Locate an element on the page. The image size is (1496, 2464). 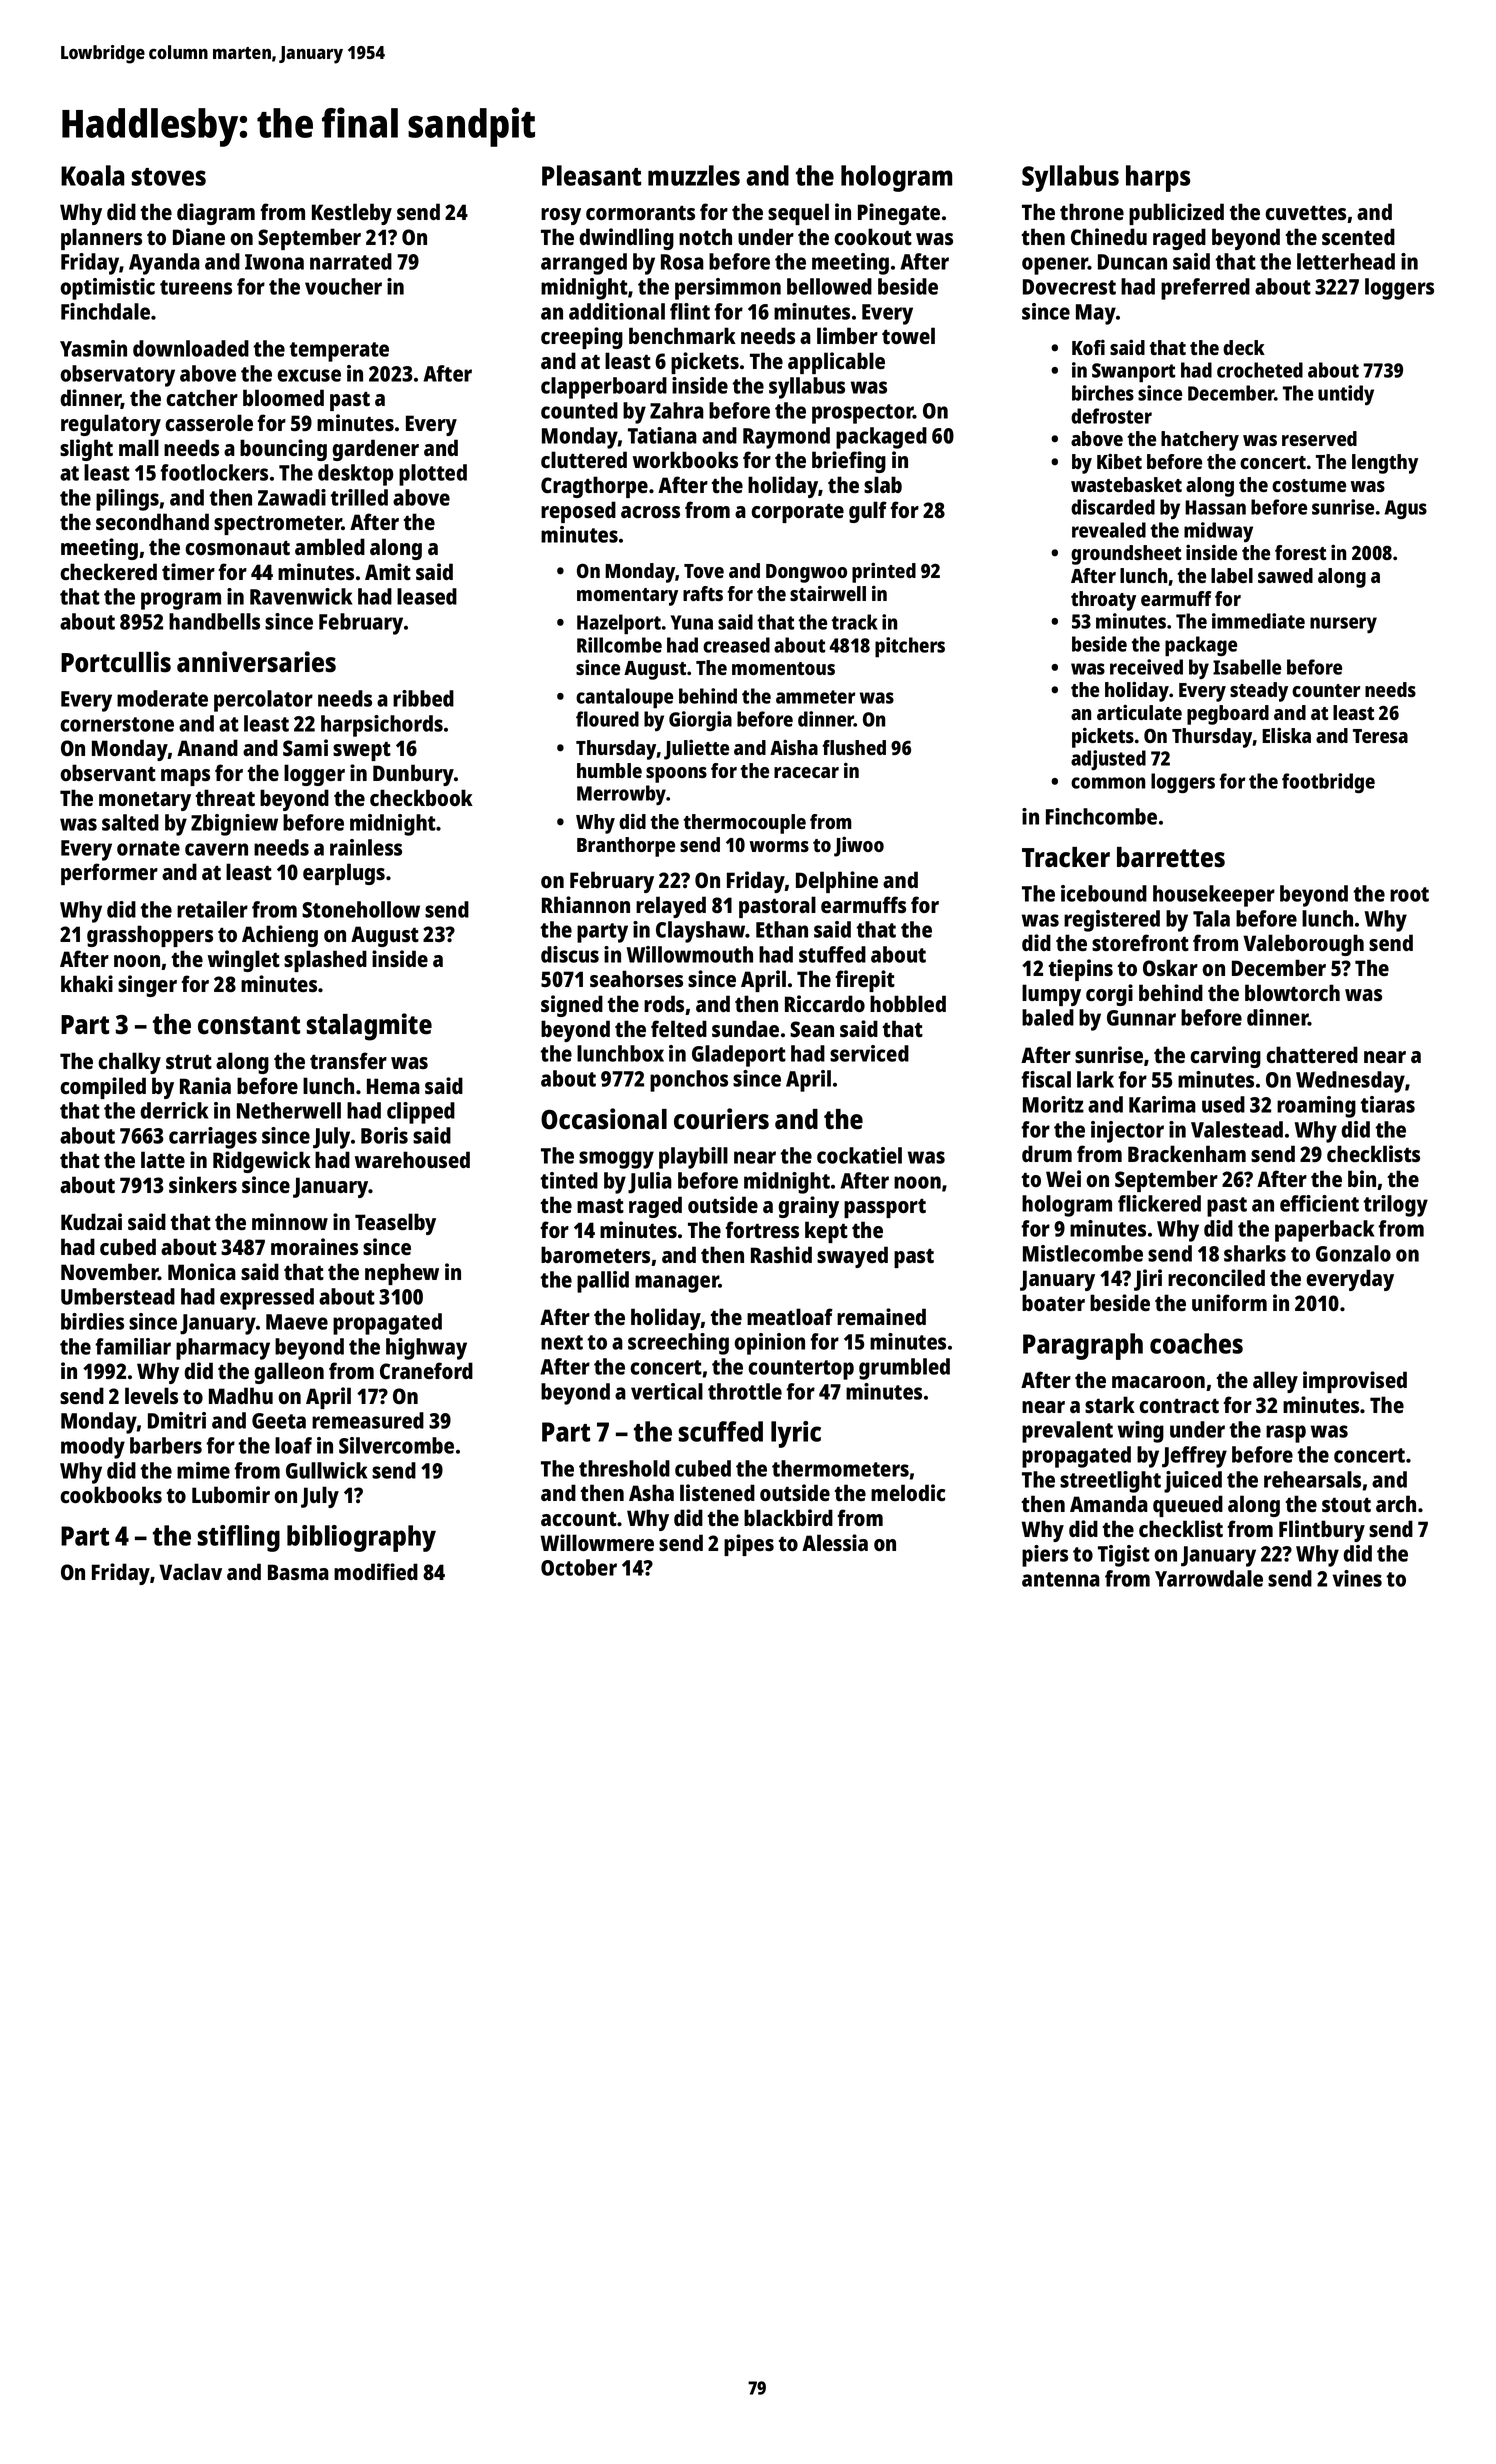
corporate is located at coordinates (797, 513).
